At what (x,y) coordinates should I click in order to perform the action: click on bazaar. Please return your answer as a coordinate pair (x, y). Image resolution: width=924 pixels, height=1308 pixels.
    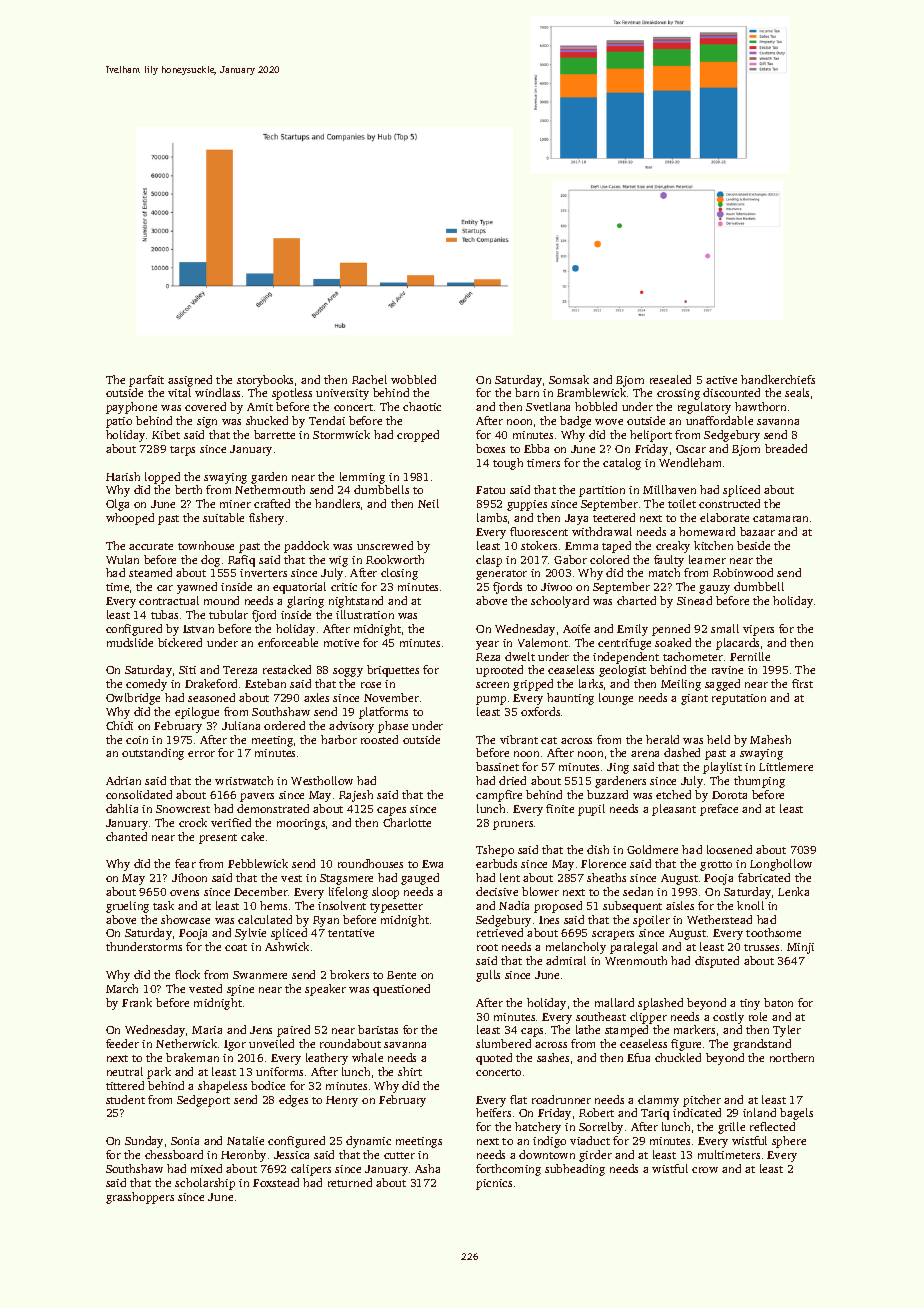
    Looking at the image, I should click on (757, 531).
